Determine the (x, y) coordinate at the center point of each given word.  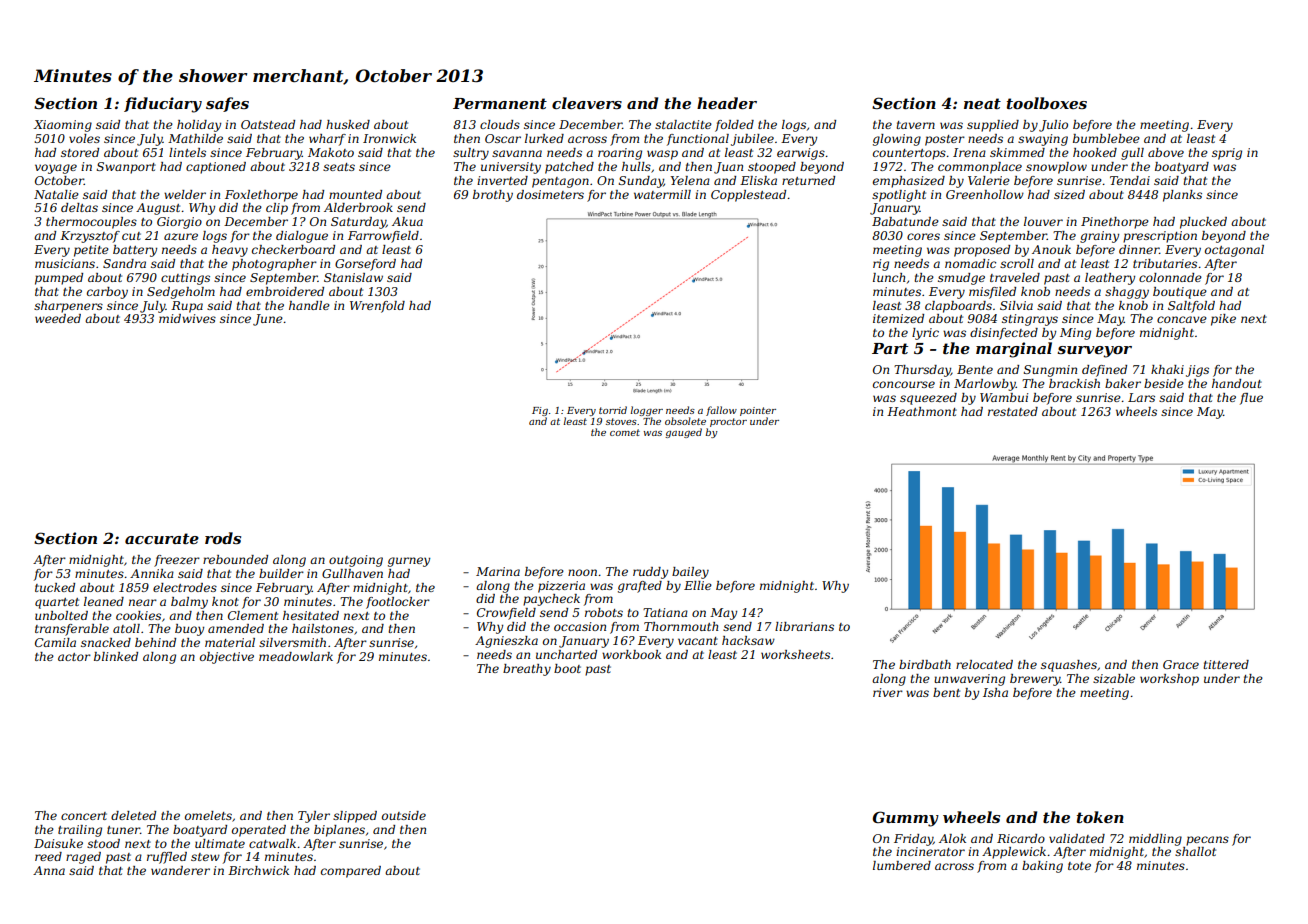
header (727, 103)
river (888, 692)
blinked (116, 656)
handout (1237, 383)
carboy (107, 293)
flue (1251, 399)
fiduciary (163, 105)
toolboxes (1047, 103)
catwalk (272, 843)
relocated (984, 664)
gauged (683, 433)
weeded (58, 318)
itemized (898, 318)
